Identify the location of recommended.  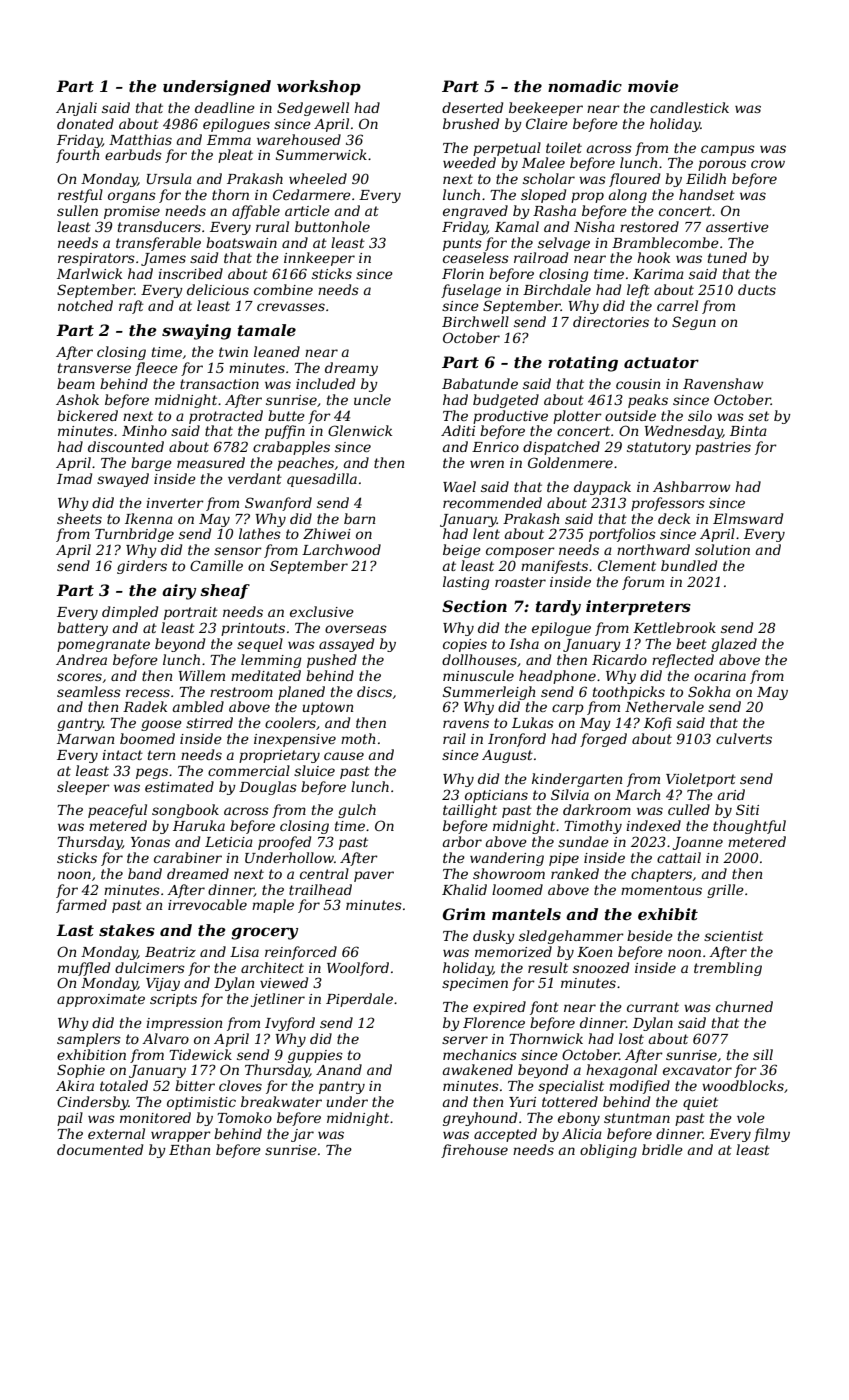
(492, 502).
